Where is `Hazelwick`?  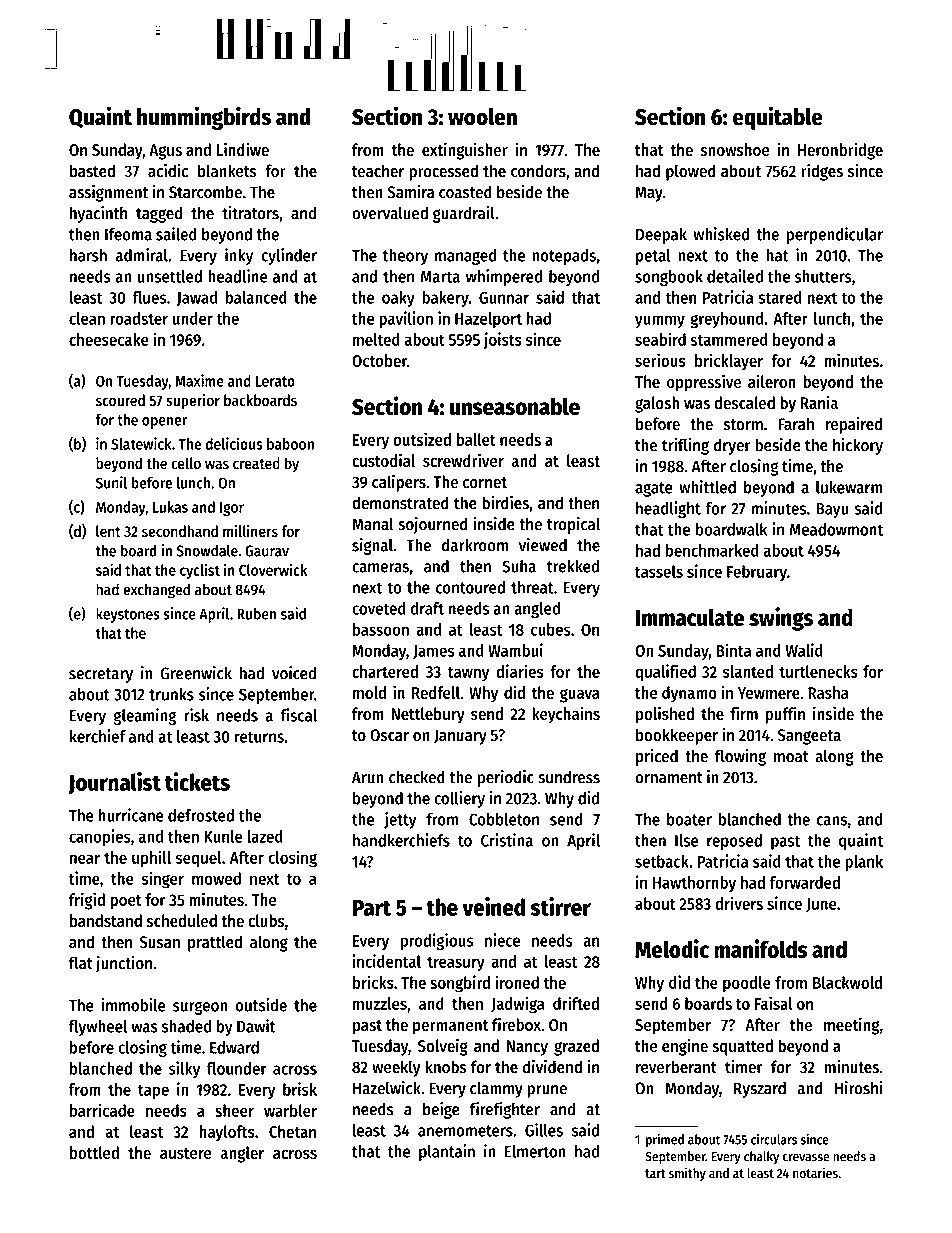 Hazelwick is located at coordinates (387, 1088).
